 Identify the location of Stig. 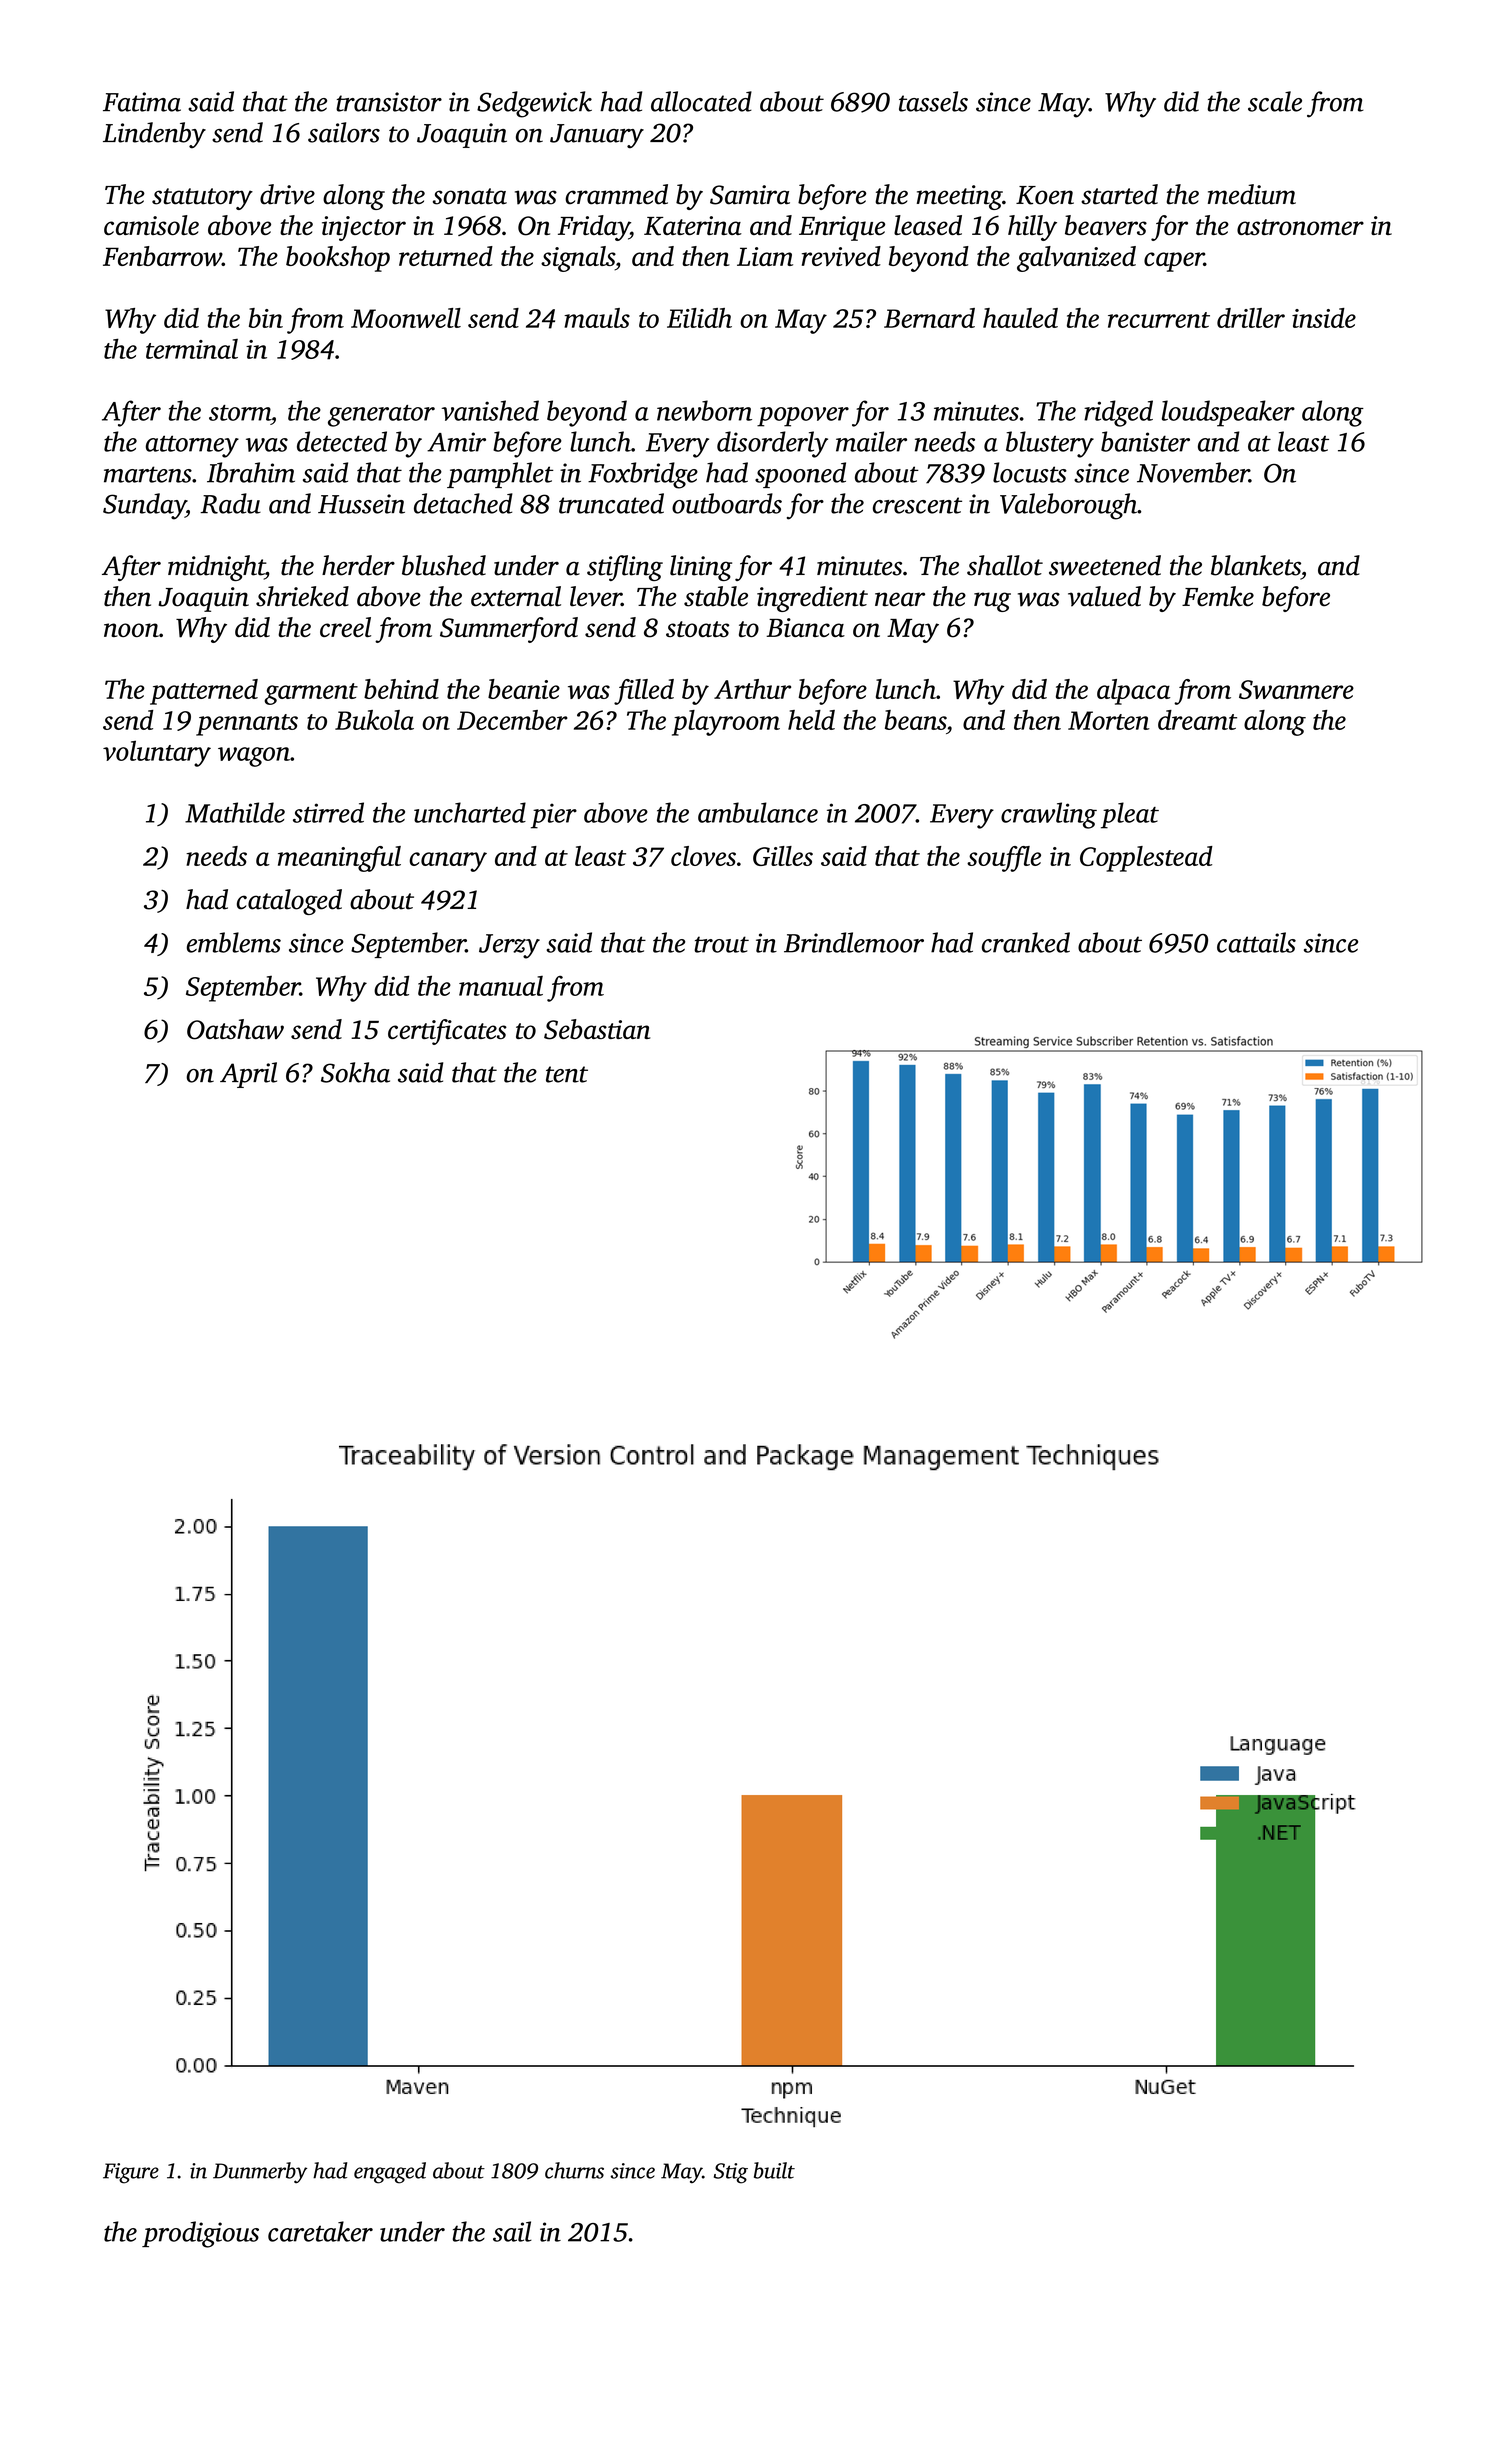
(731, 2173).
